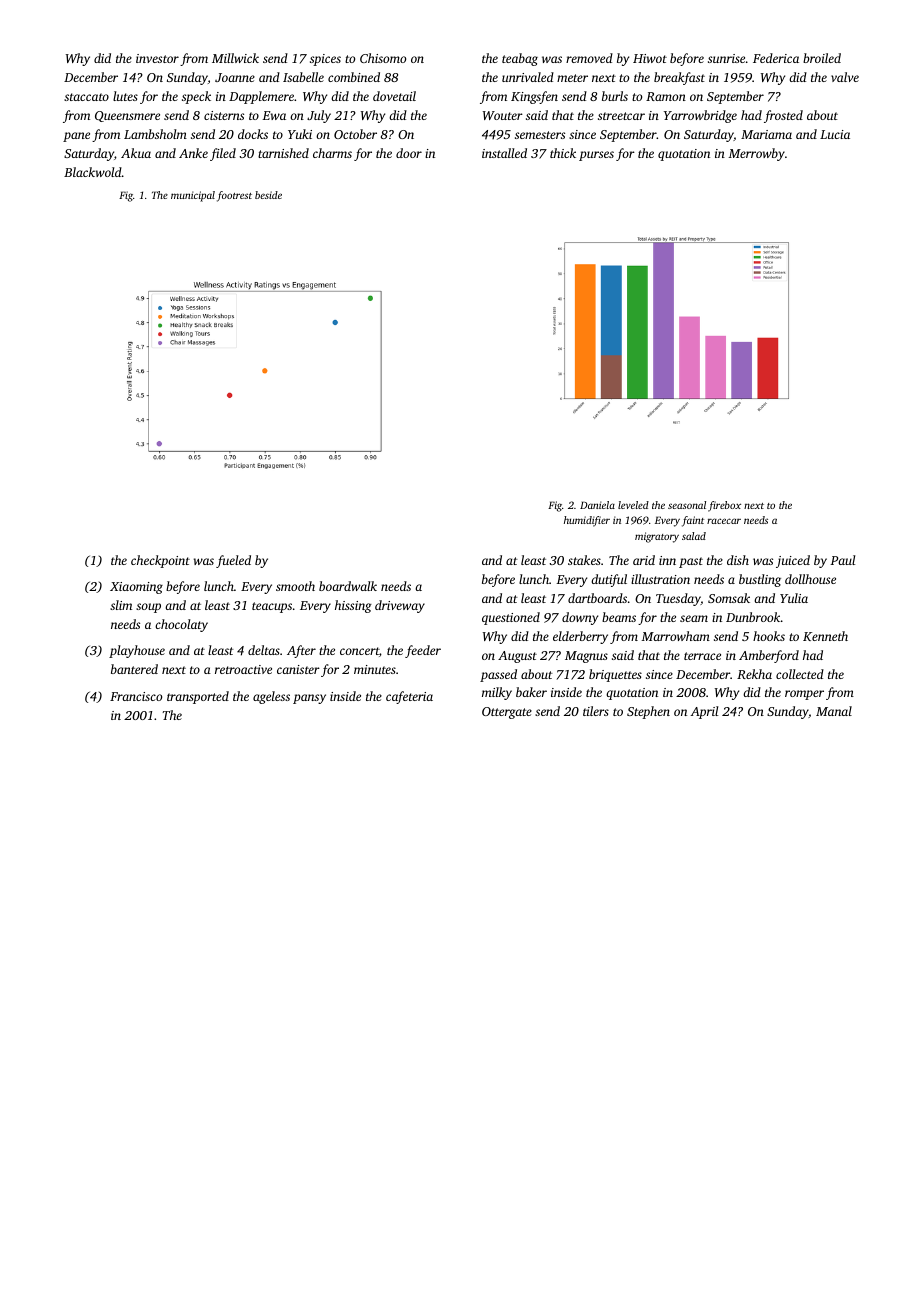  Describe the element at coordinates (268, 195) in the page. I see `beside` at that location.
